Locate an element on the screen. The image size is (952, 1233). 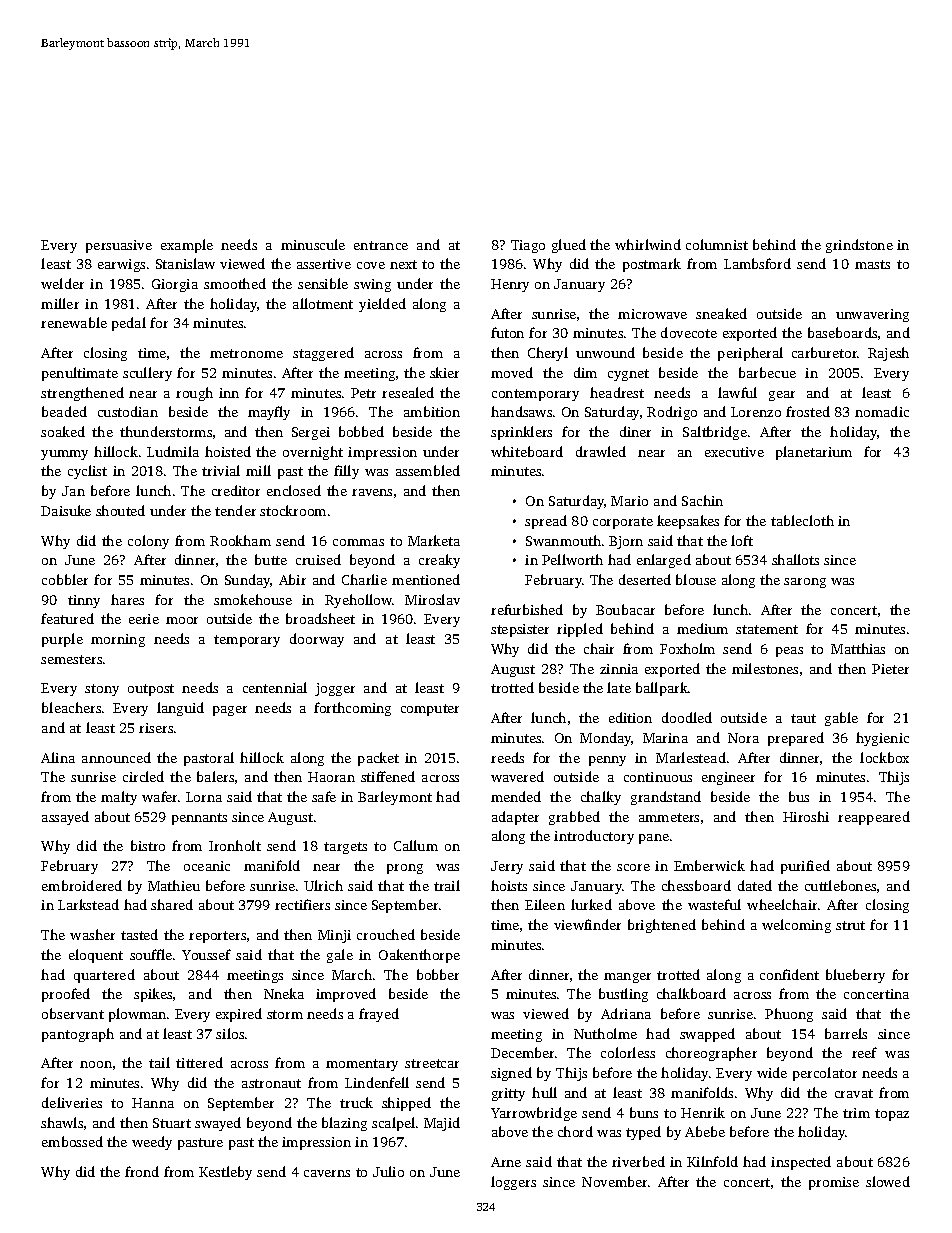
loggers is located at coordinates (513, 1183).
